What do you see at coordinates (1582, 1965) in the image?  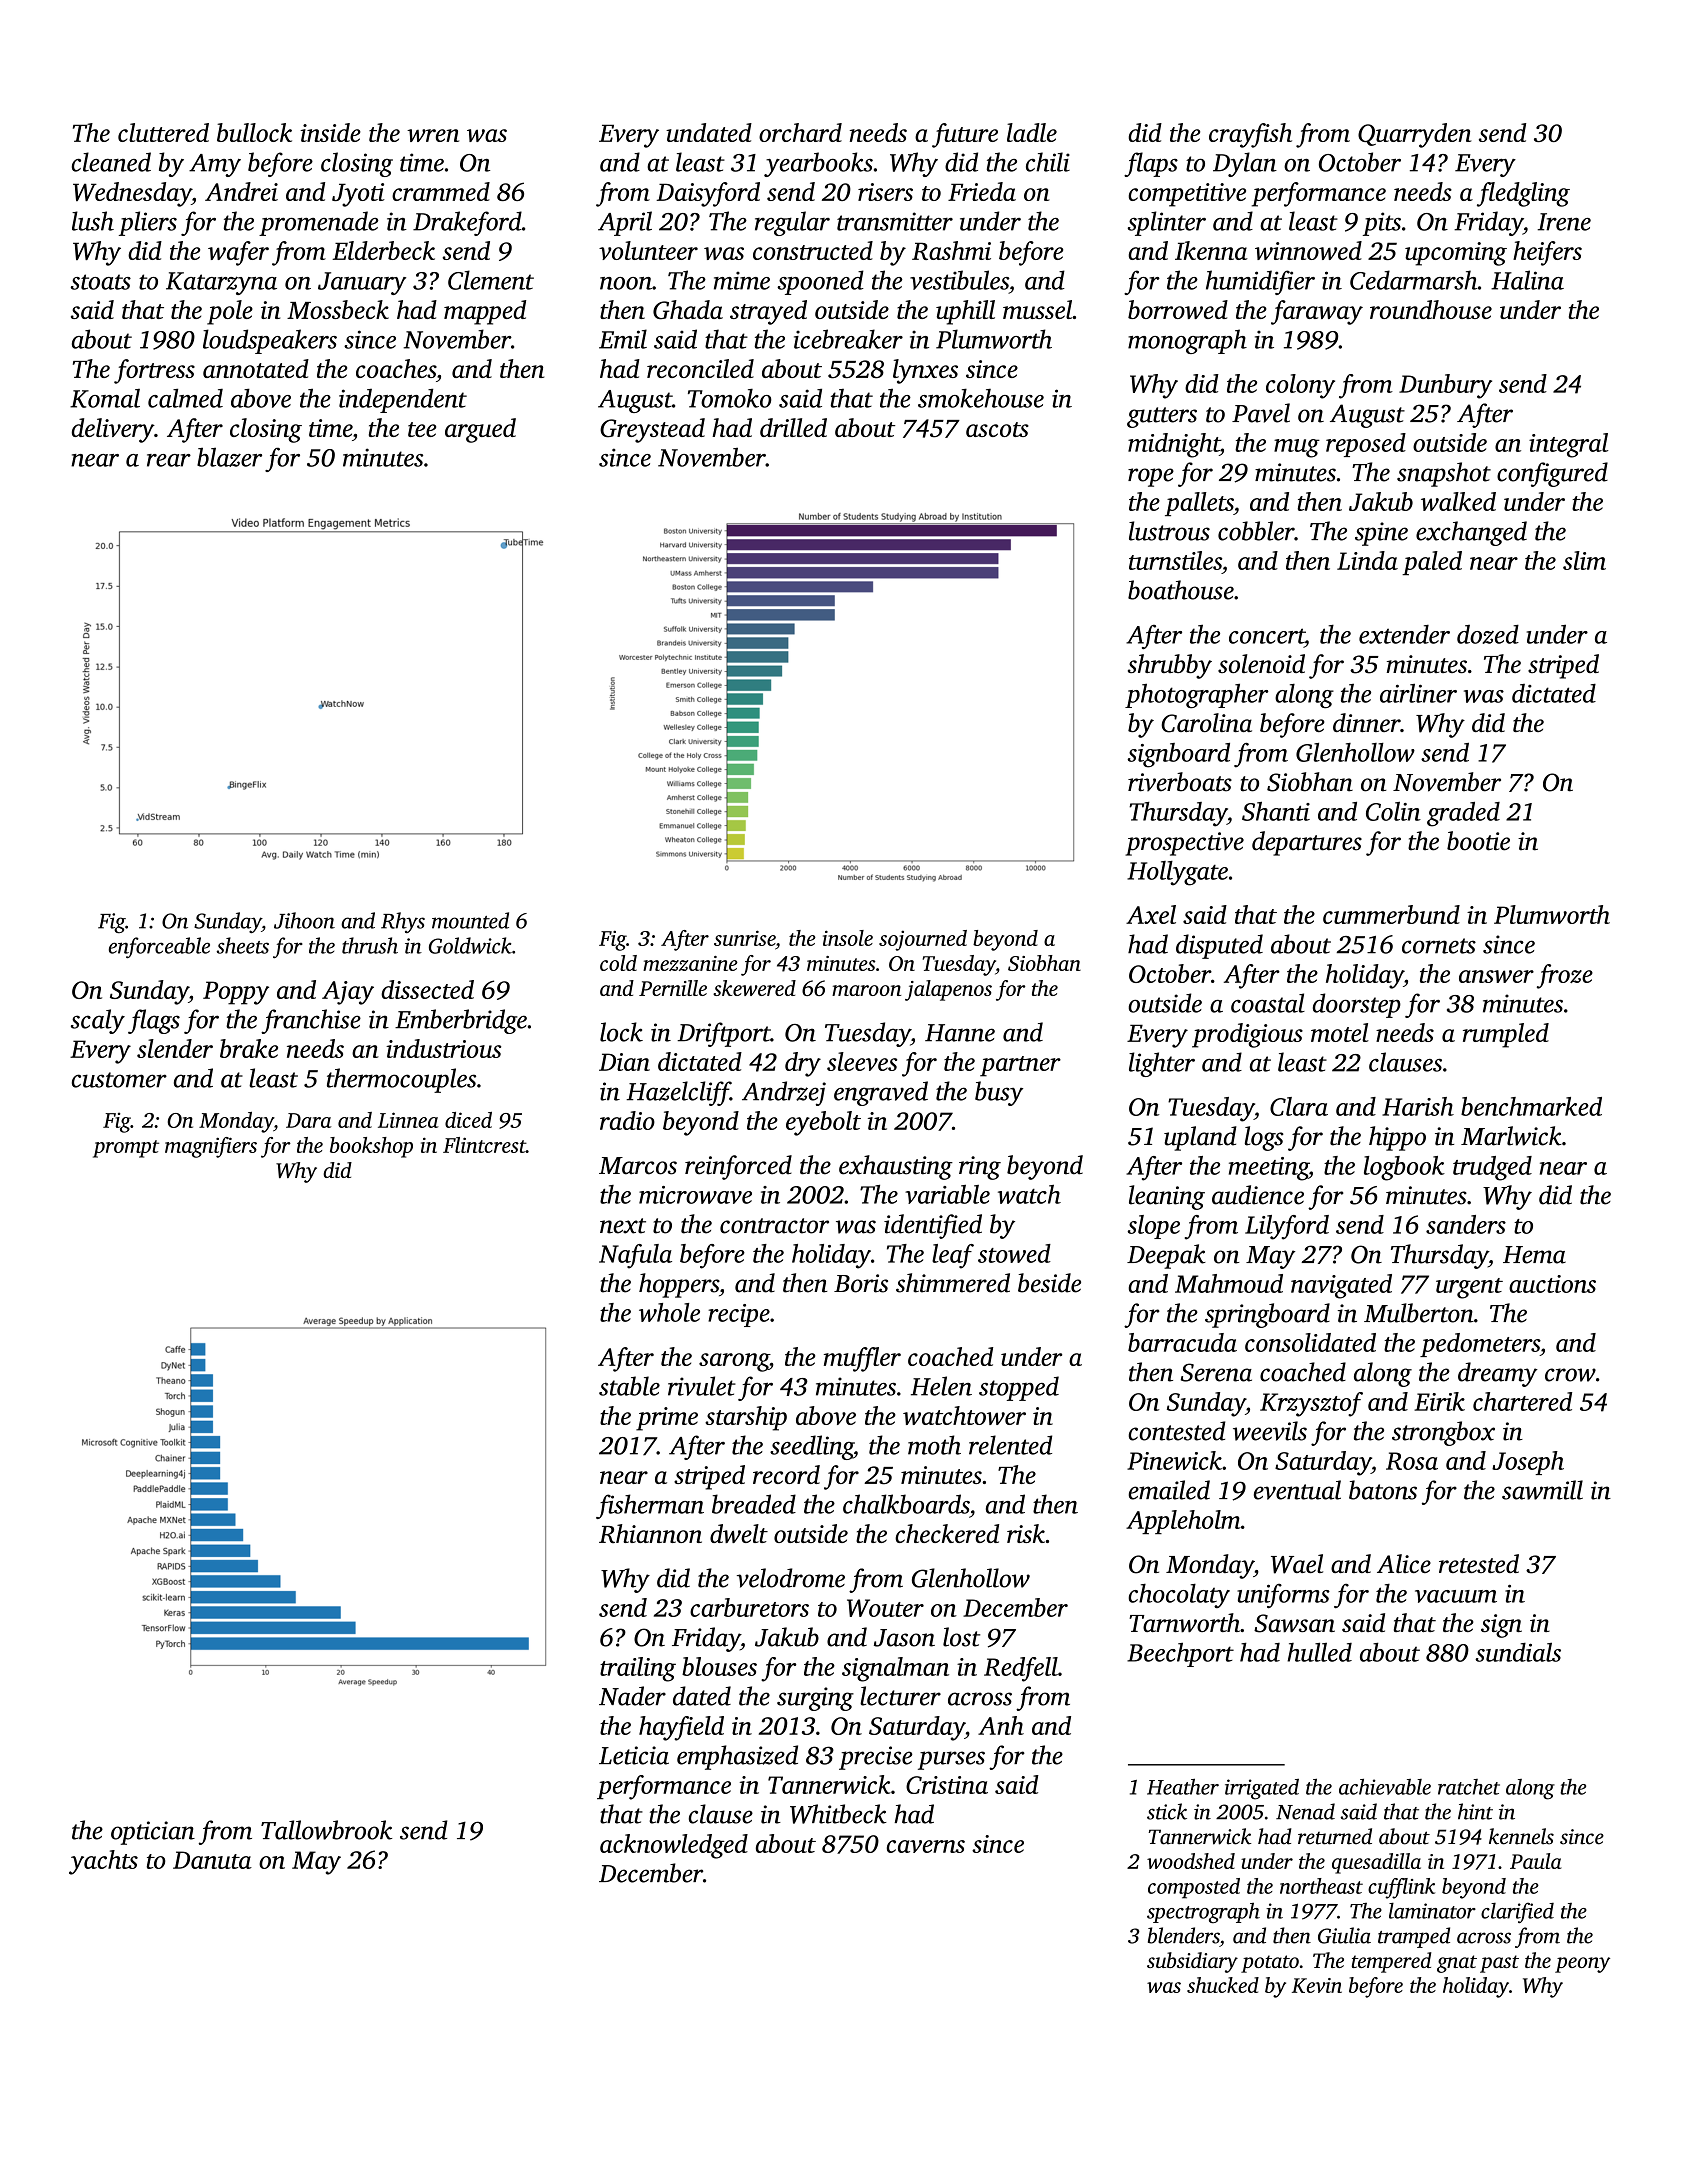 I see `peony` at bounding box center [1582, 1965].
